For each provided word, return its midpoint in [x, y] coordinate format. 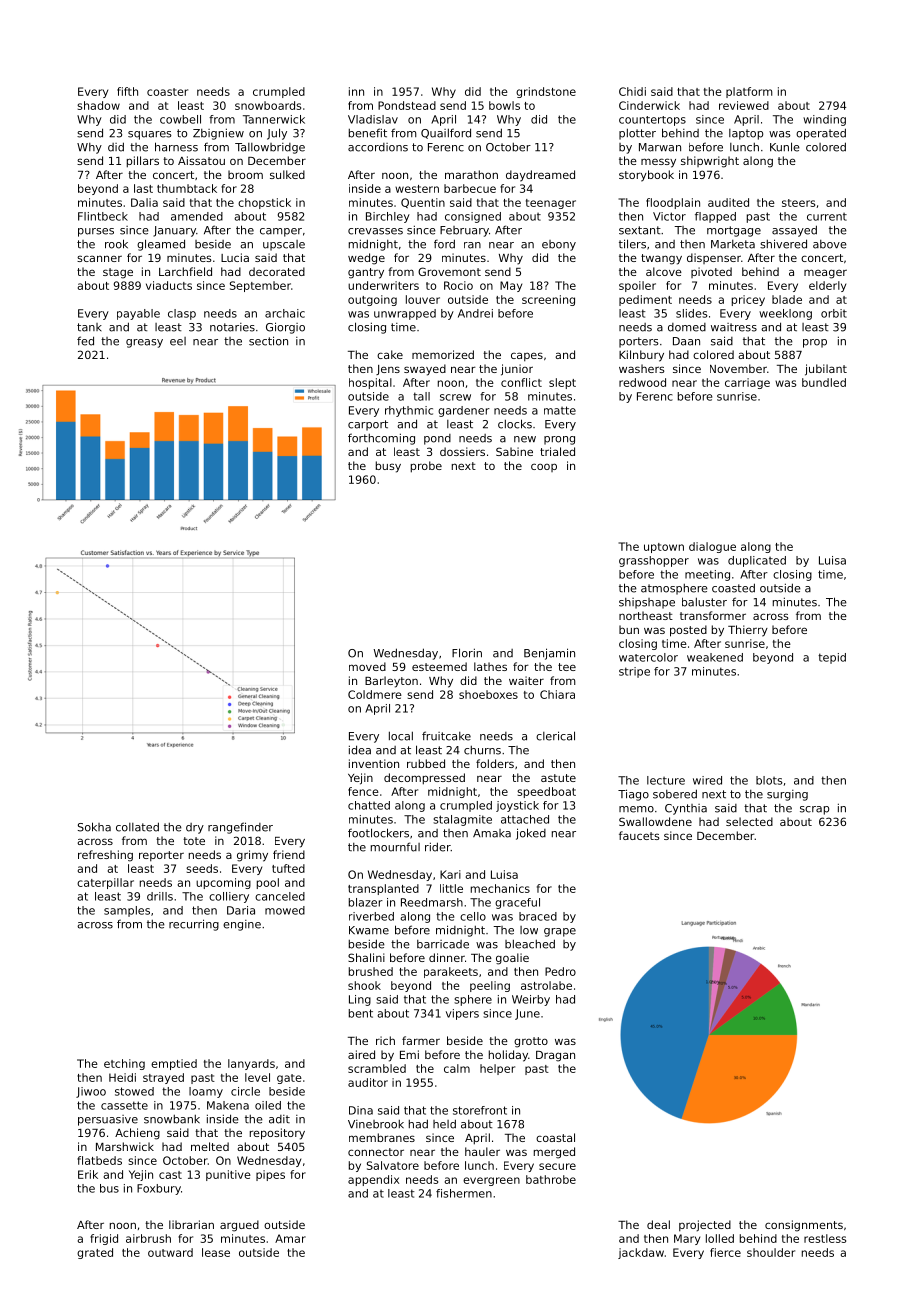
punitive [228, 1175]
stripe [634, 672]
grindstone [546, 92]
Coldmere [375, 694]
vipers [462, 1014]
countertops [652, 121]
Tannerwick [274, 119]
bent [361, 1013]
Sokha [94, 827]
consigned [473, 217]
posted [688, 631]
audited [728, 202]
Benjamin [549, 654]
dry [195, 828]
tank [89, 327]
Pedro [560, 971]
